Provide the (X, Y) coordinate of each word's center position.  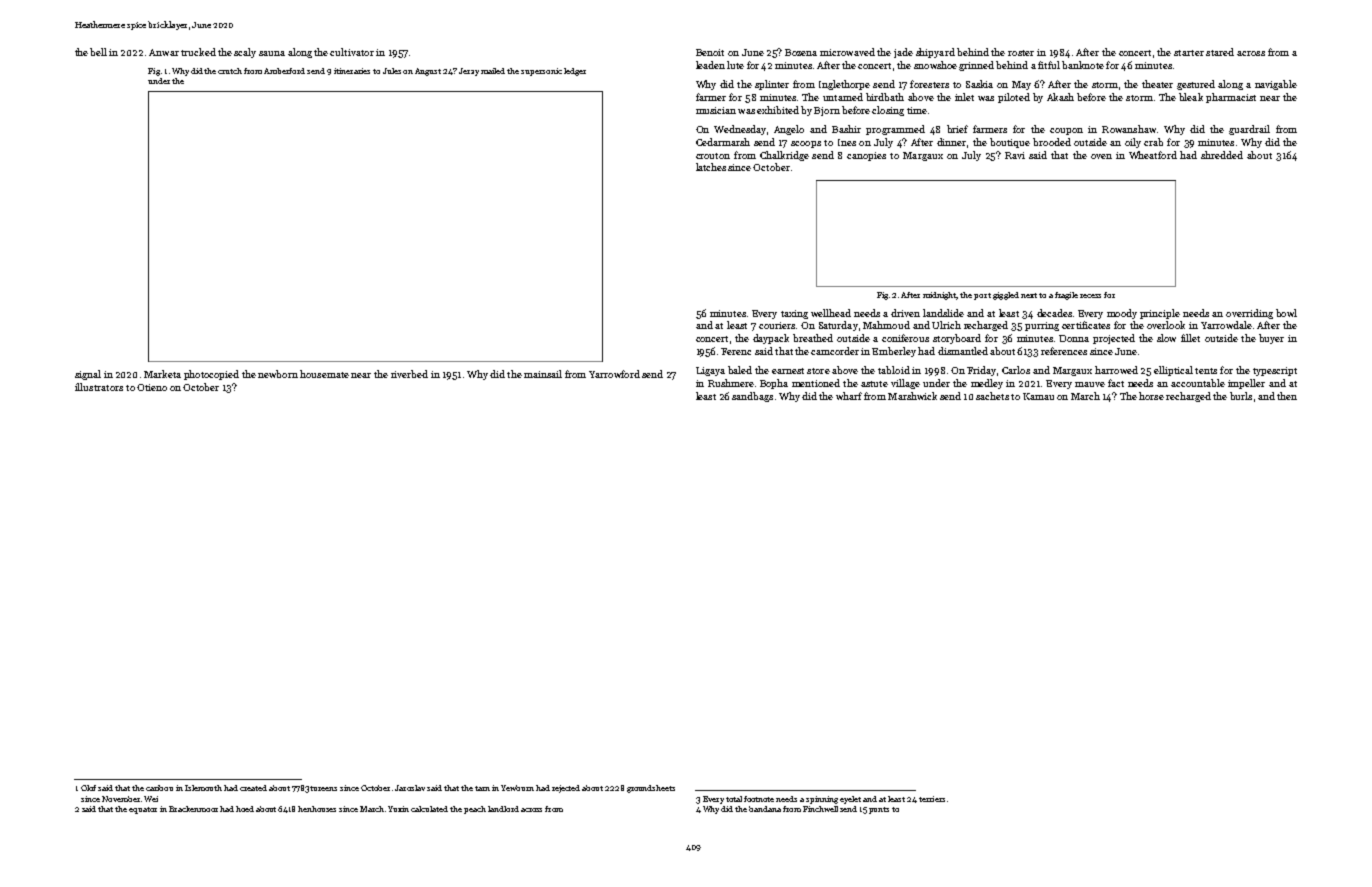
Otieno (152, 387)
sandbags (752, 397)
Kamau (1038, 396)
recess (1090, 296)
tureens (323, 788)
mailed (493, 71)
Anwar (164, 52)
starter (1189, 53)
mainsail (543, 374)
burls (1241, 396)
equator (143, 810)
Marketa (162, 374)
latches (711, 167)
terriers (932, 799)
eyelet (850, 800)
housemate (324, 374)
